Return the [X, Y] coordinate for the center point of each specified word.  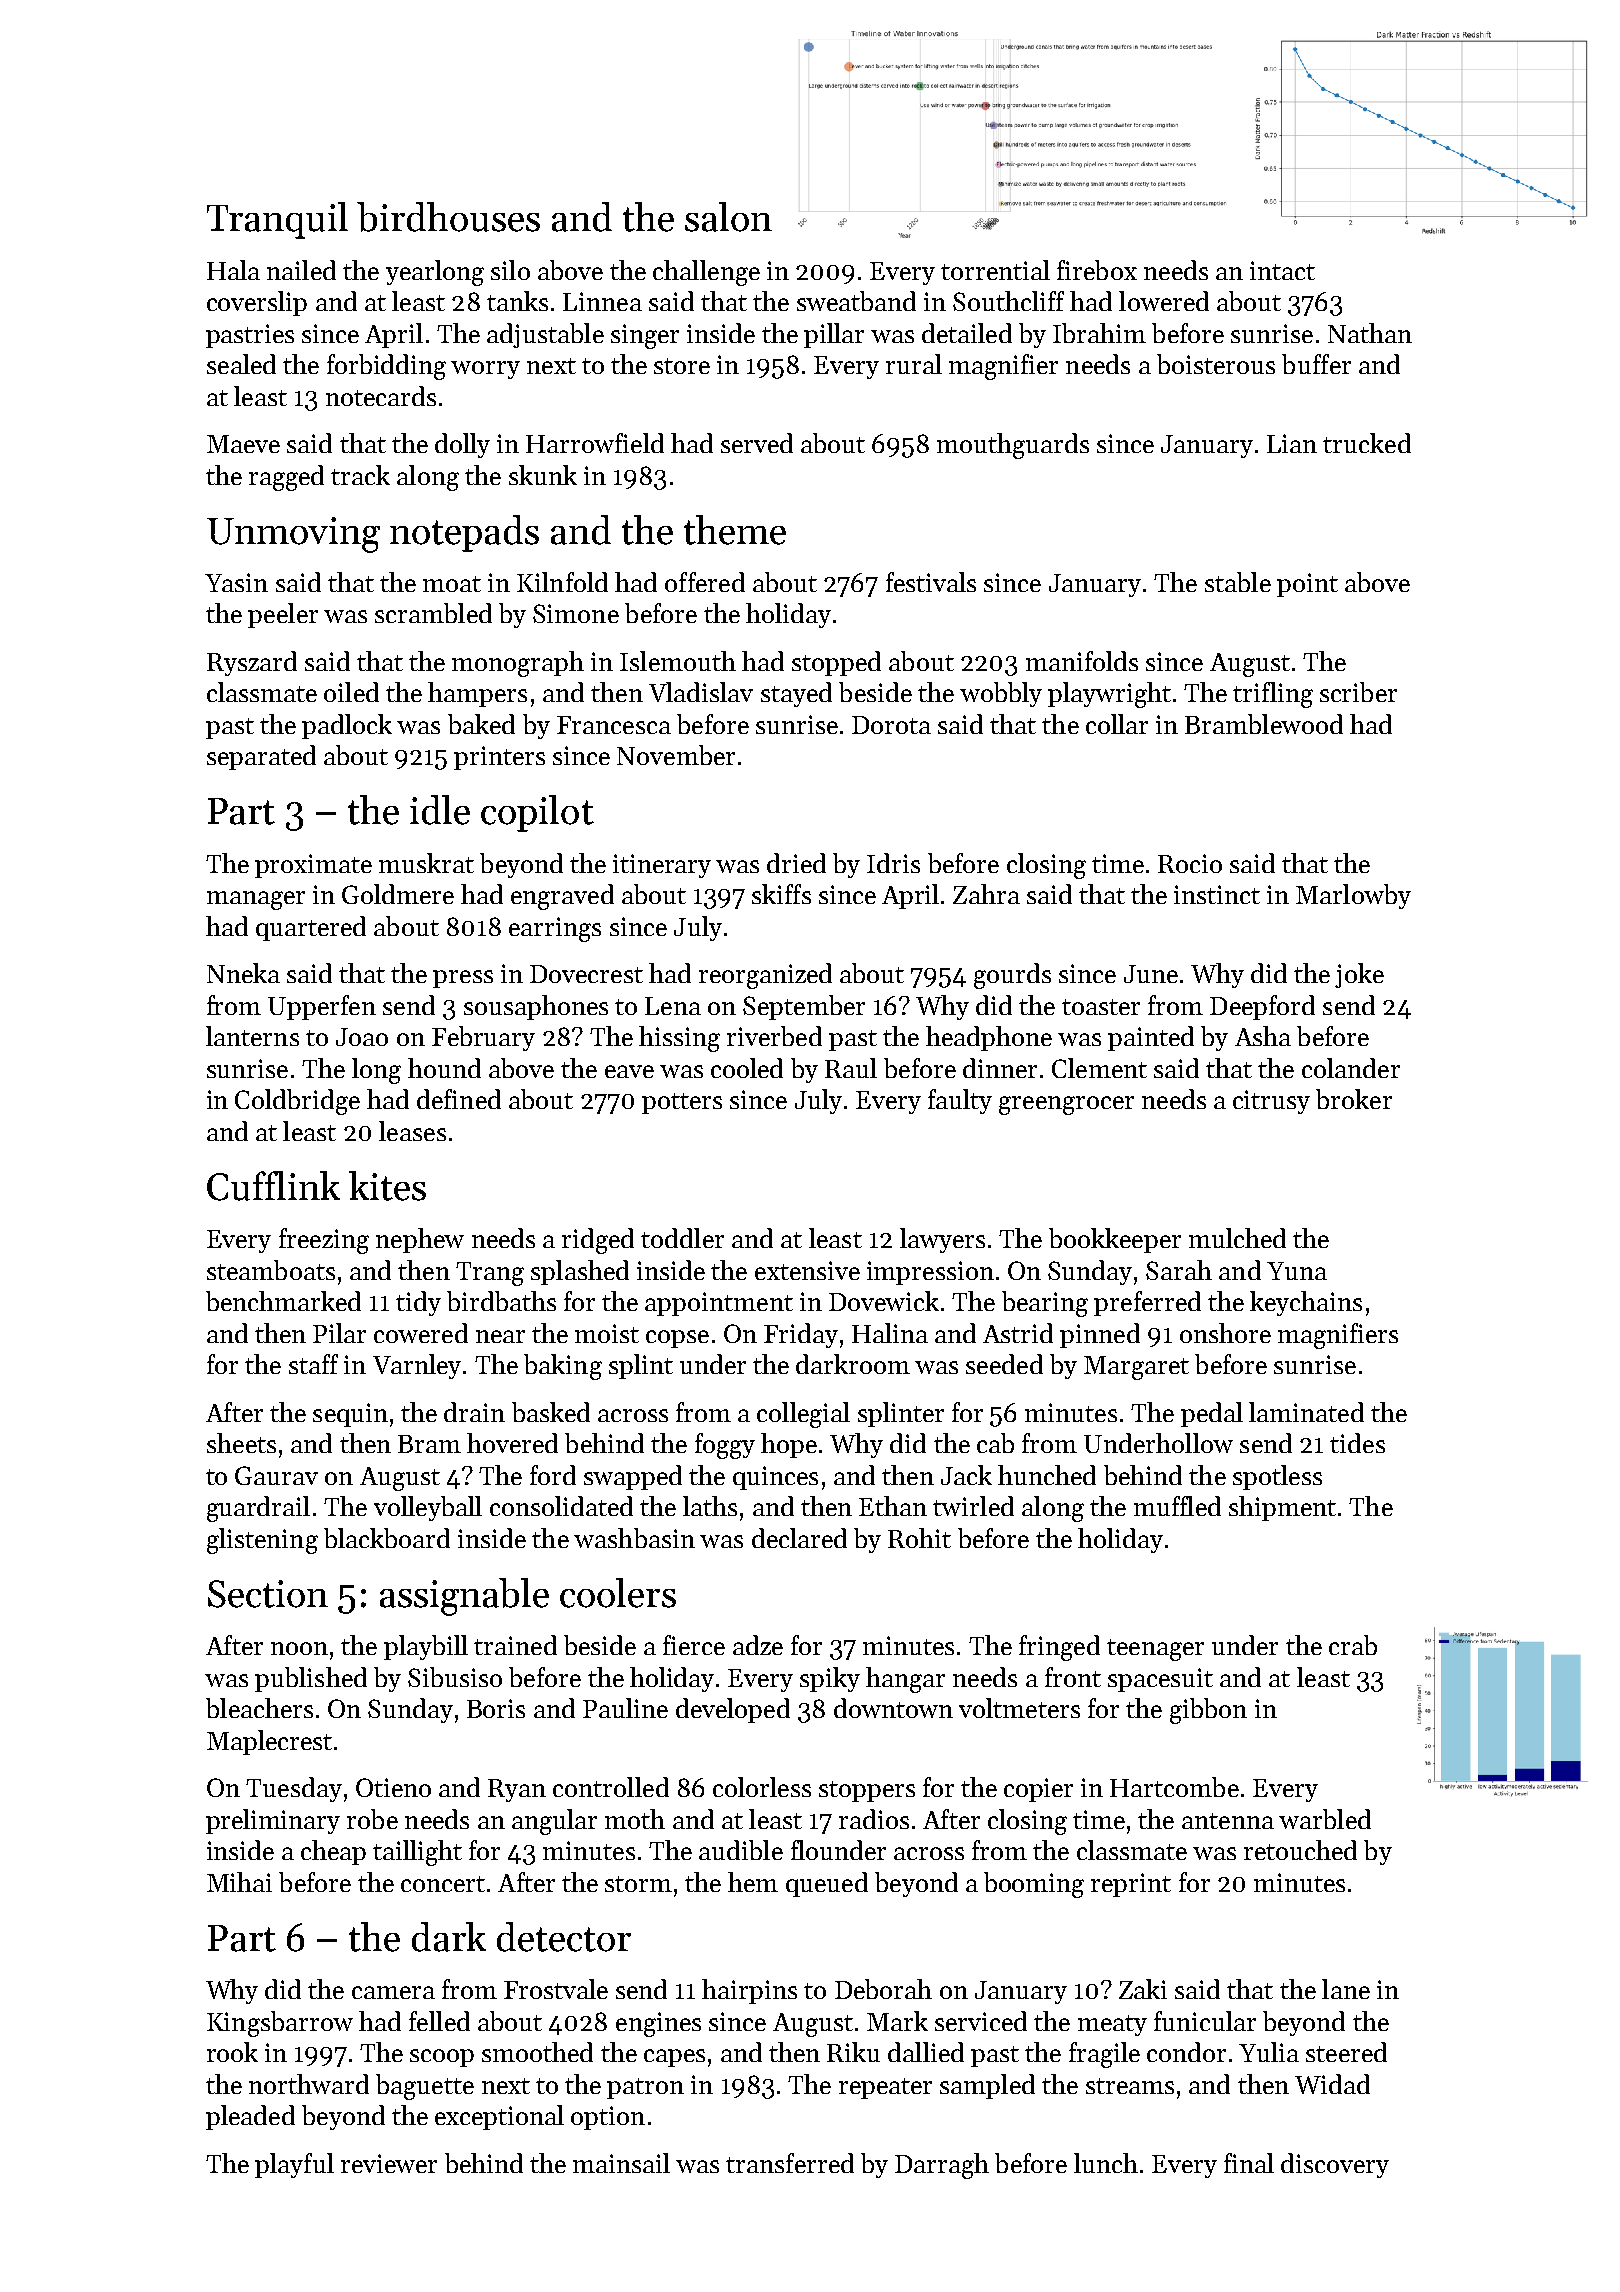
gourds [1012, 976]
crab [1353, 1645]
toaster [1101, 1007]
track [360, 475]
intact [1282, 270]
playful [294, 2165]
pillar [834, 335]
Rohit [919, 1538]
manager [256, 900]
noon [299, 1648]
